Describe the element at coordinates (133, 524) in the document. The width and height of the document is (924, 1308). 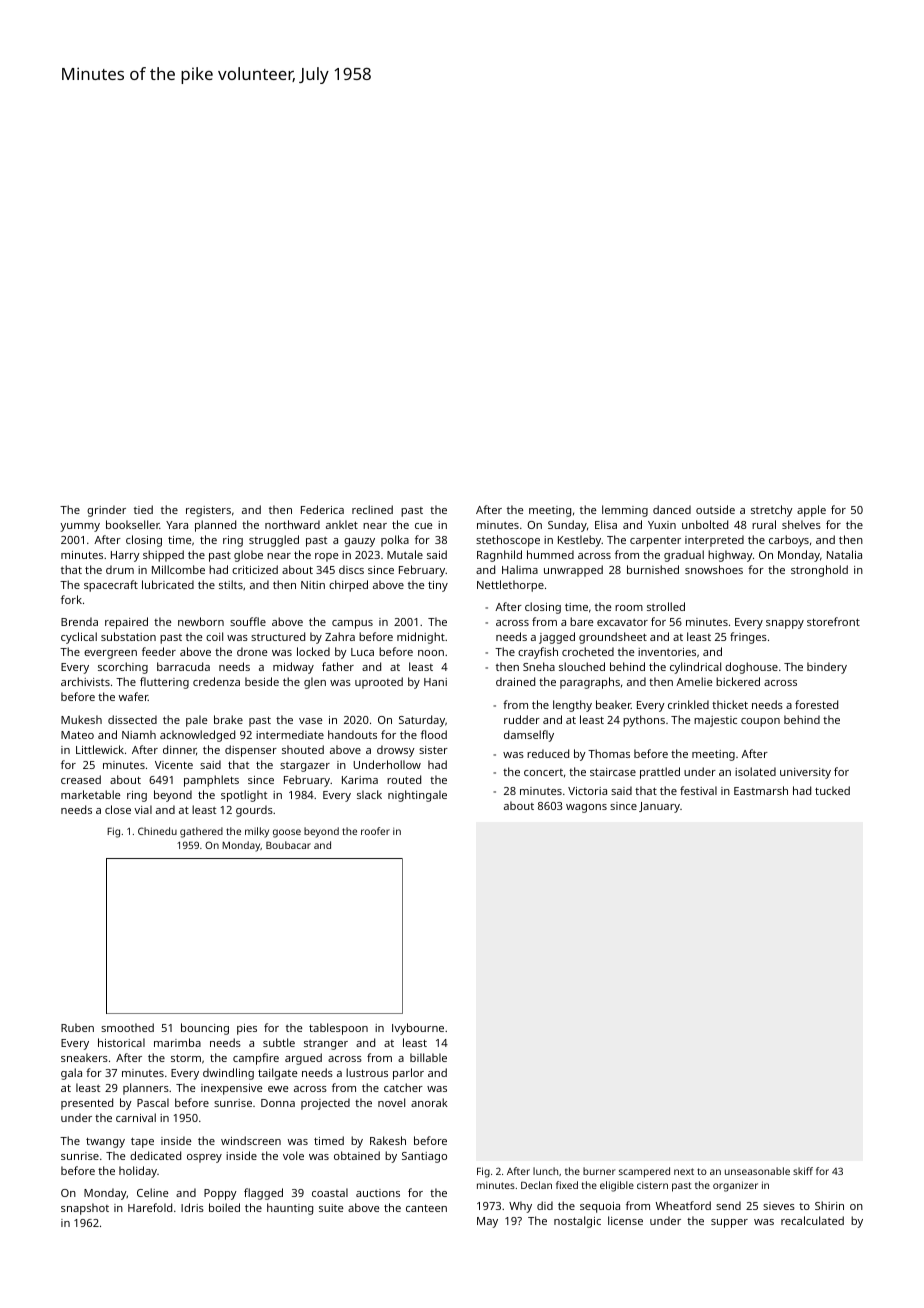
I see `bookseller` at that location.
